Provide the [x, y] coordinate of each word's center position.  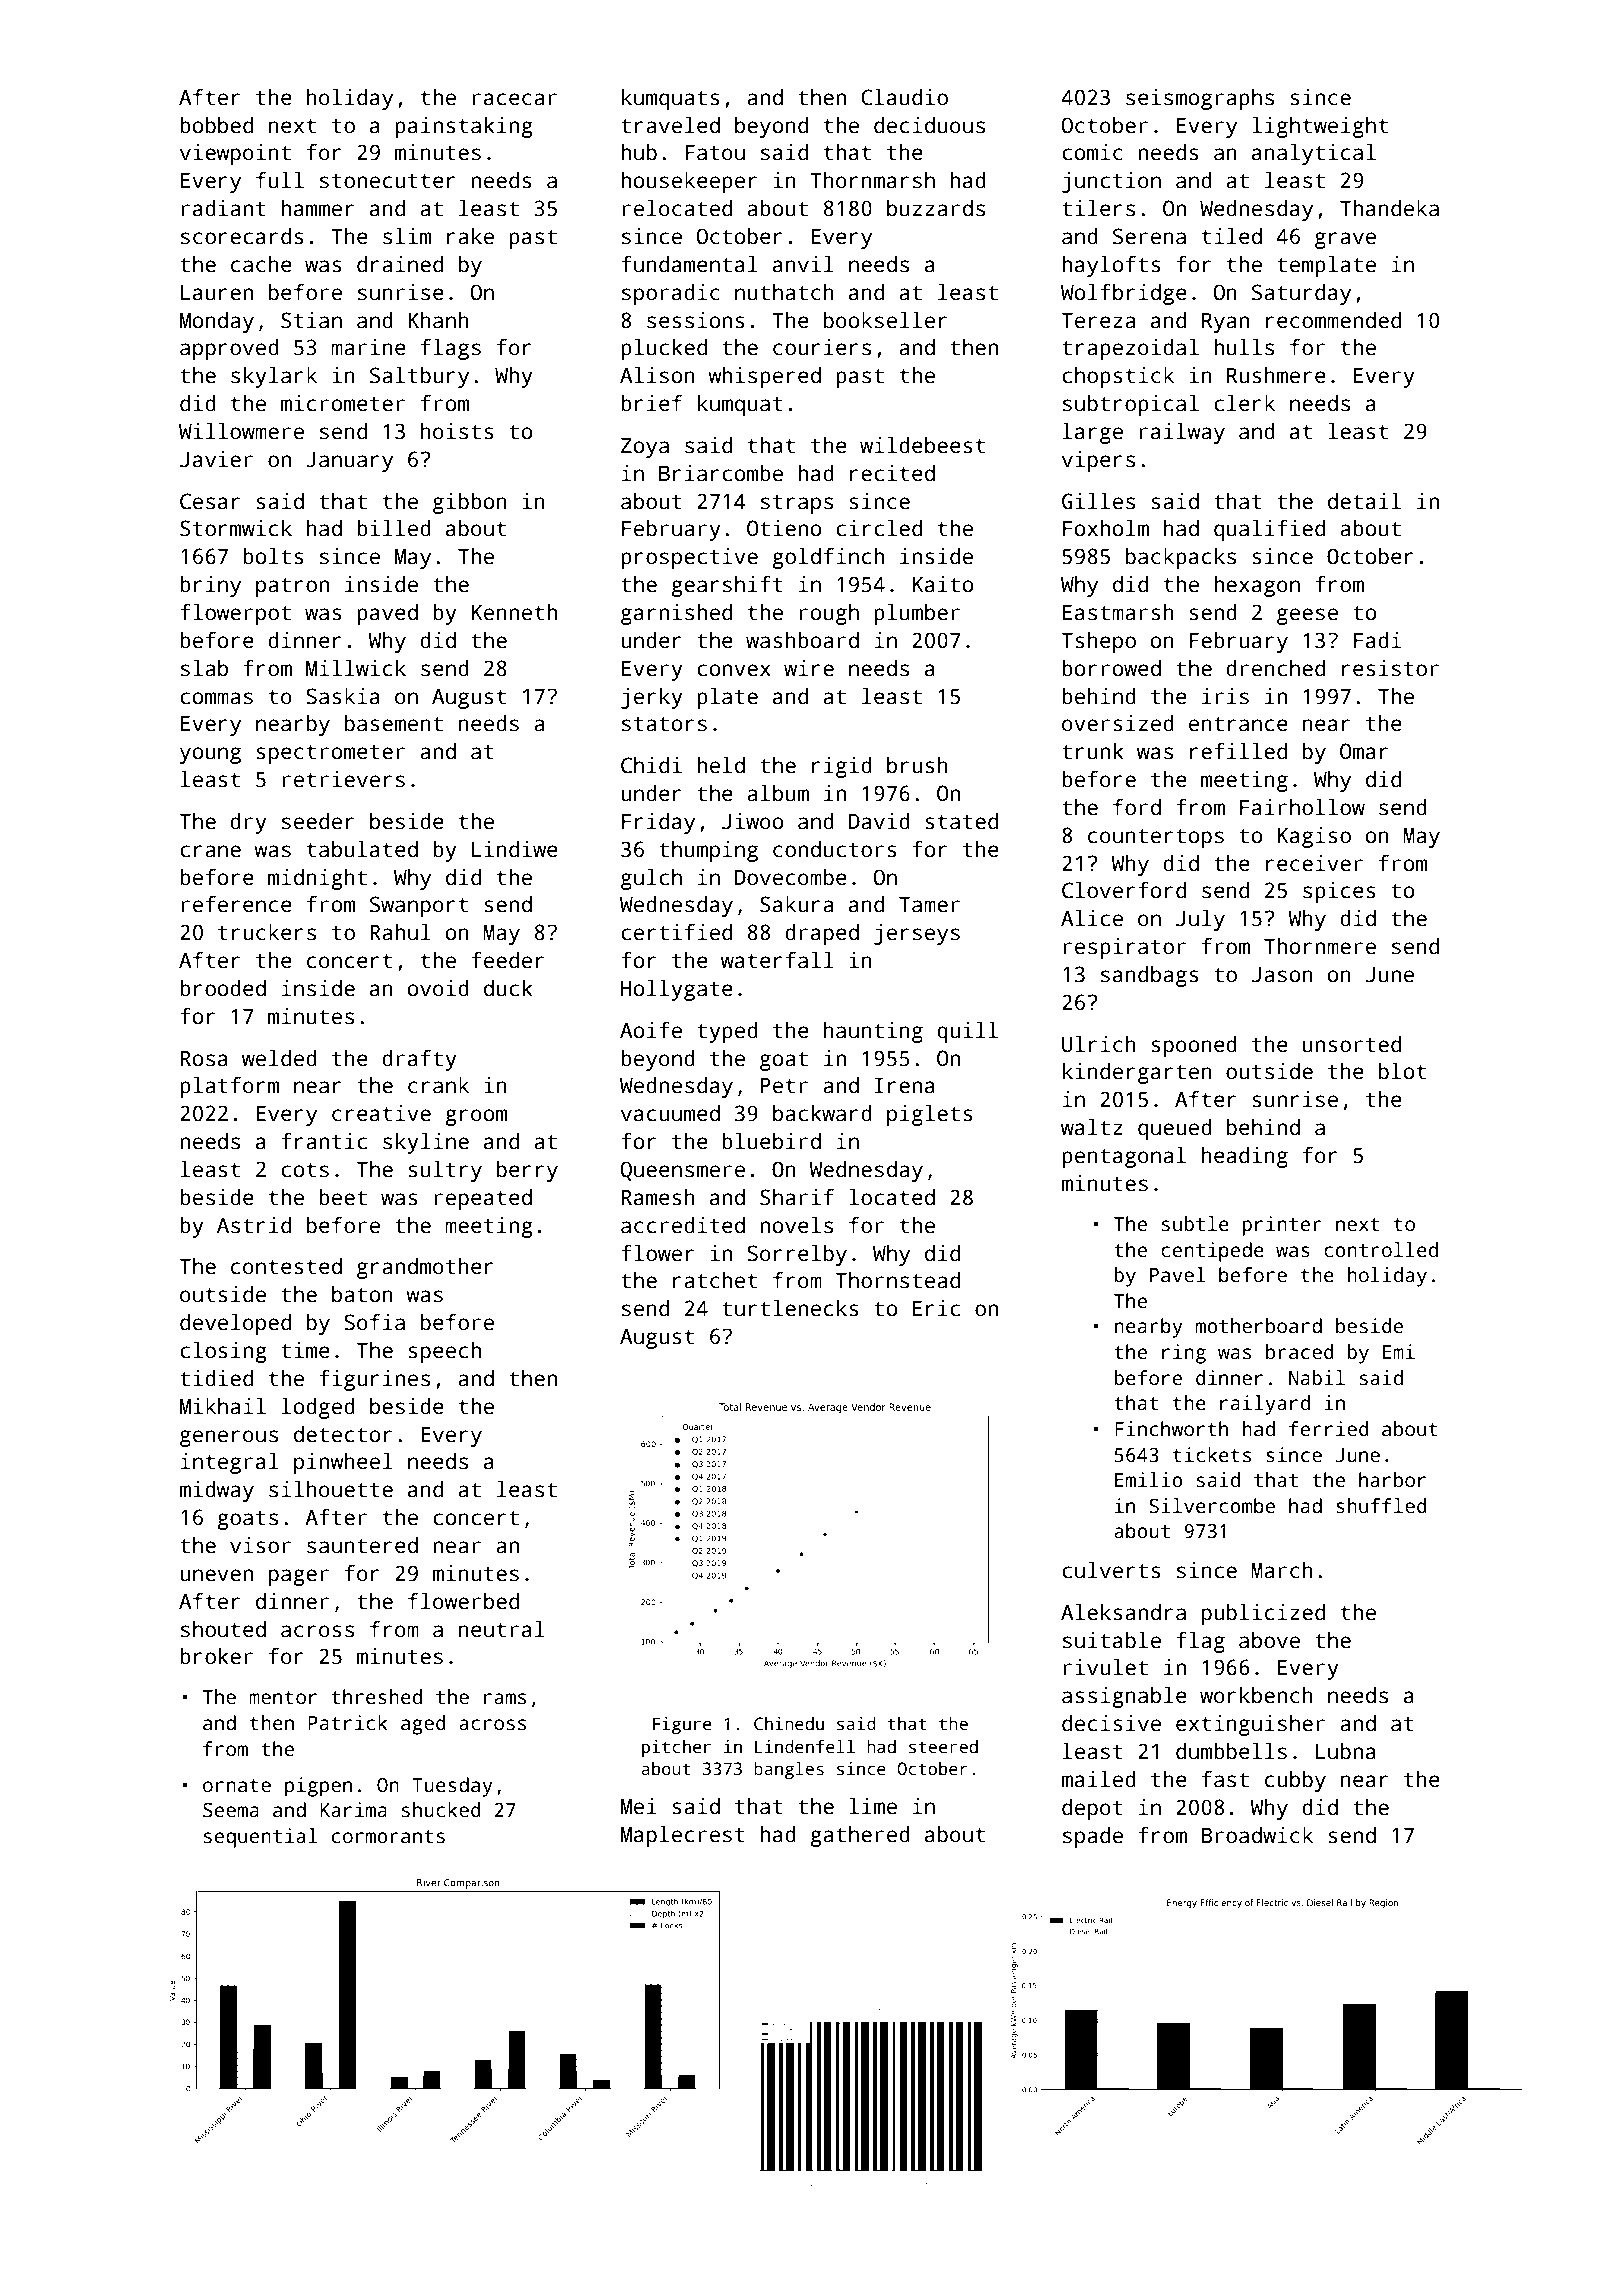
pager [299, 1577]
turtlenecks [790, 1308]
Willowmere [241, 431]
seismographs [1200, 99]
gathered [860, 1836]
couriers [822, 347]
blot [1402, 1071]
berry [527, 1171]
